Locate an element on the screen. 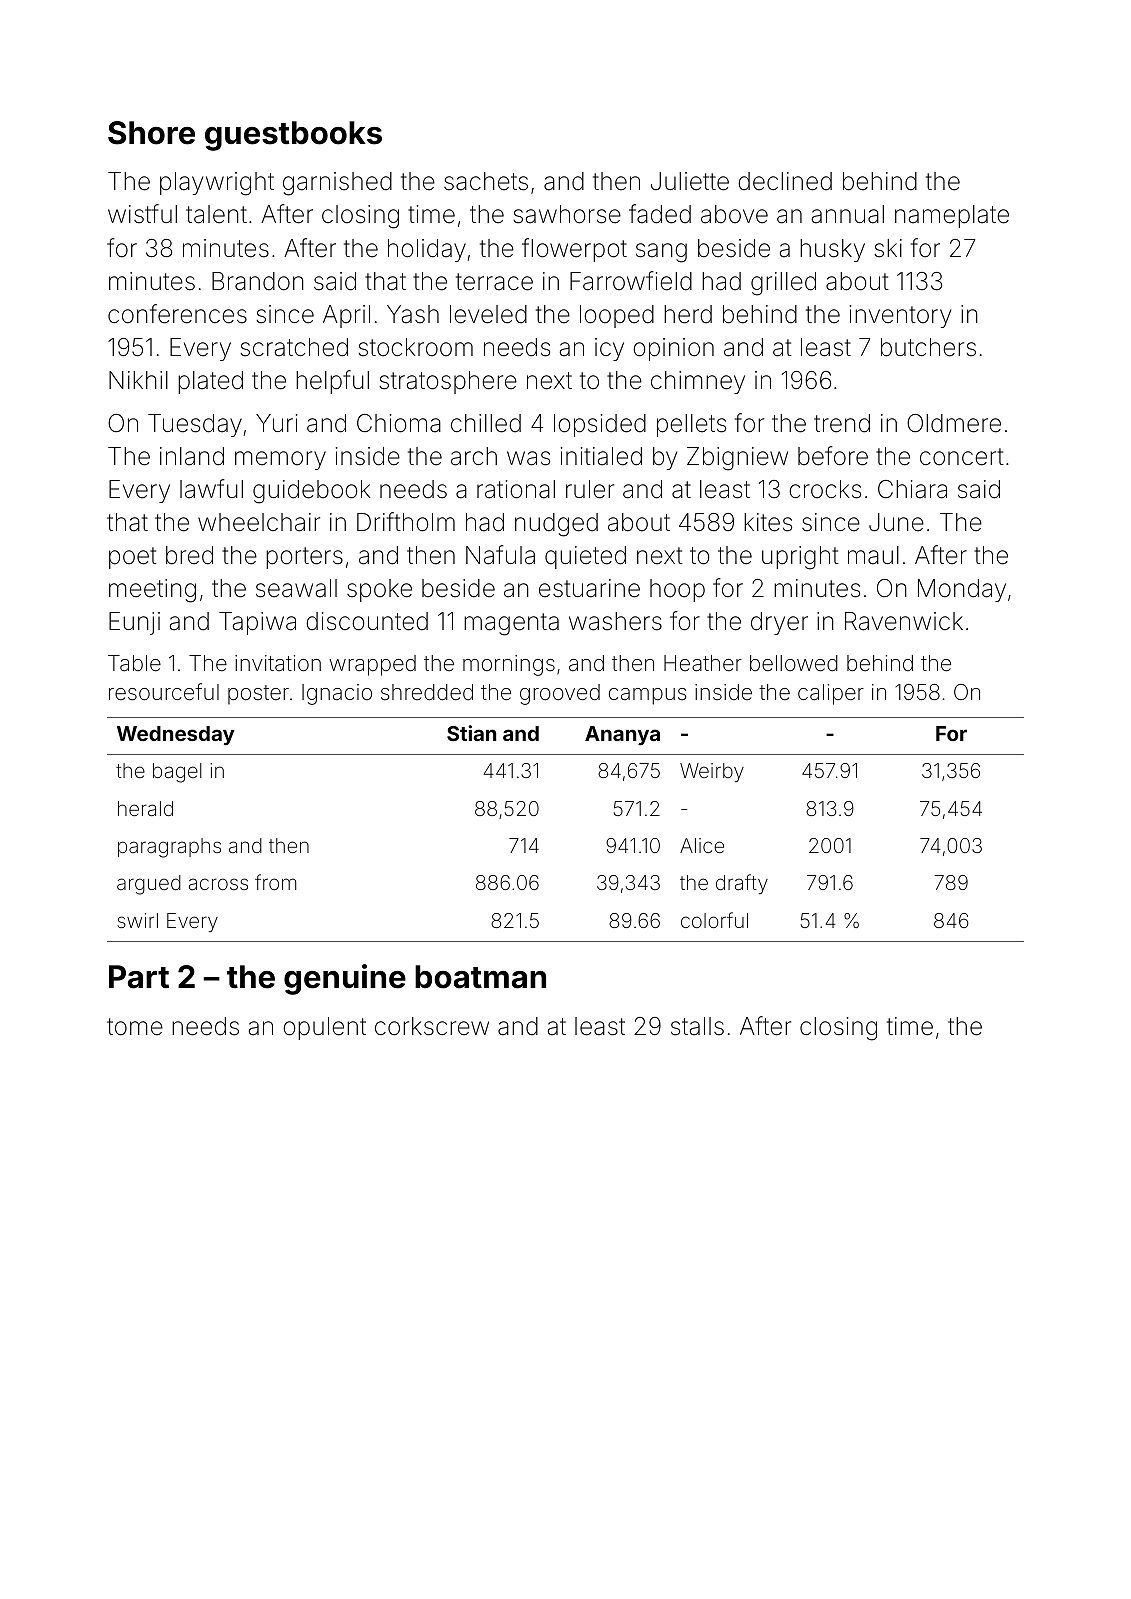 The image size is (1131, 1599). nameplate is located at coordinates (952, 216).
